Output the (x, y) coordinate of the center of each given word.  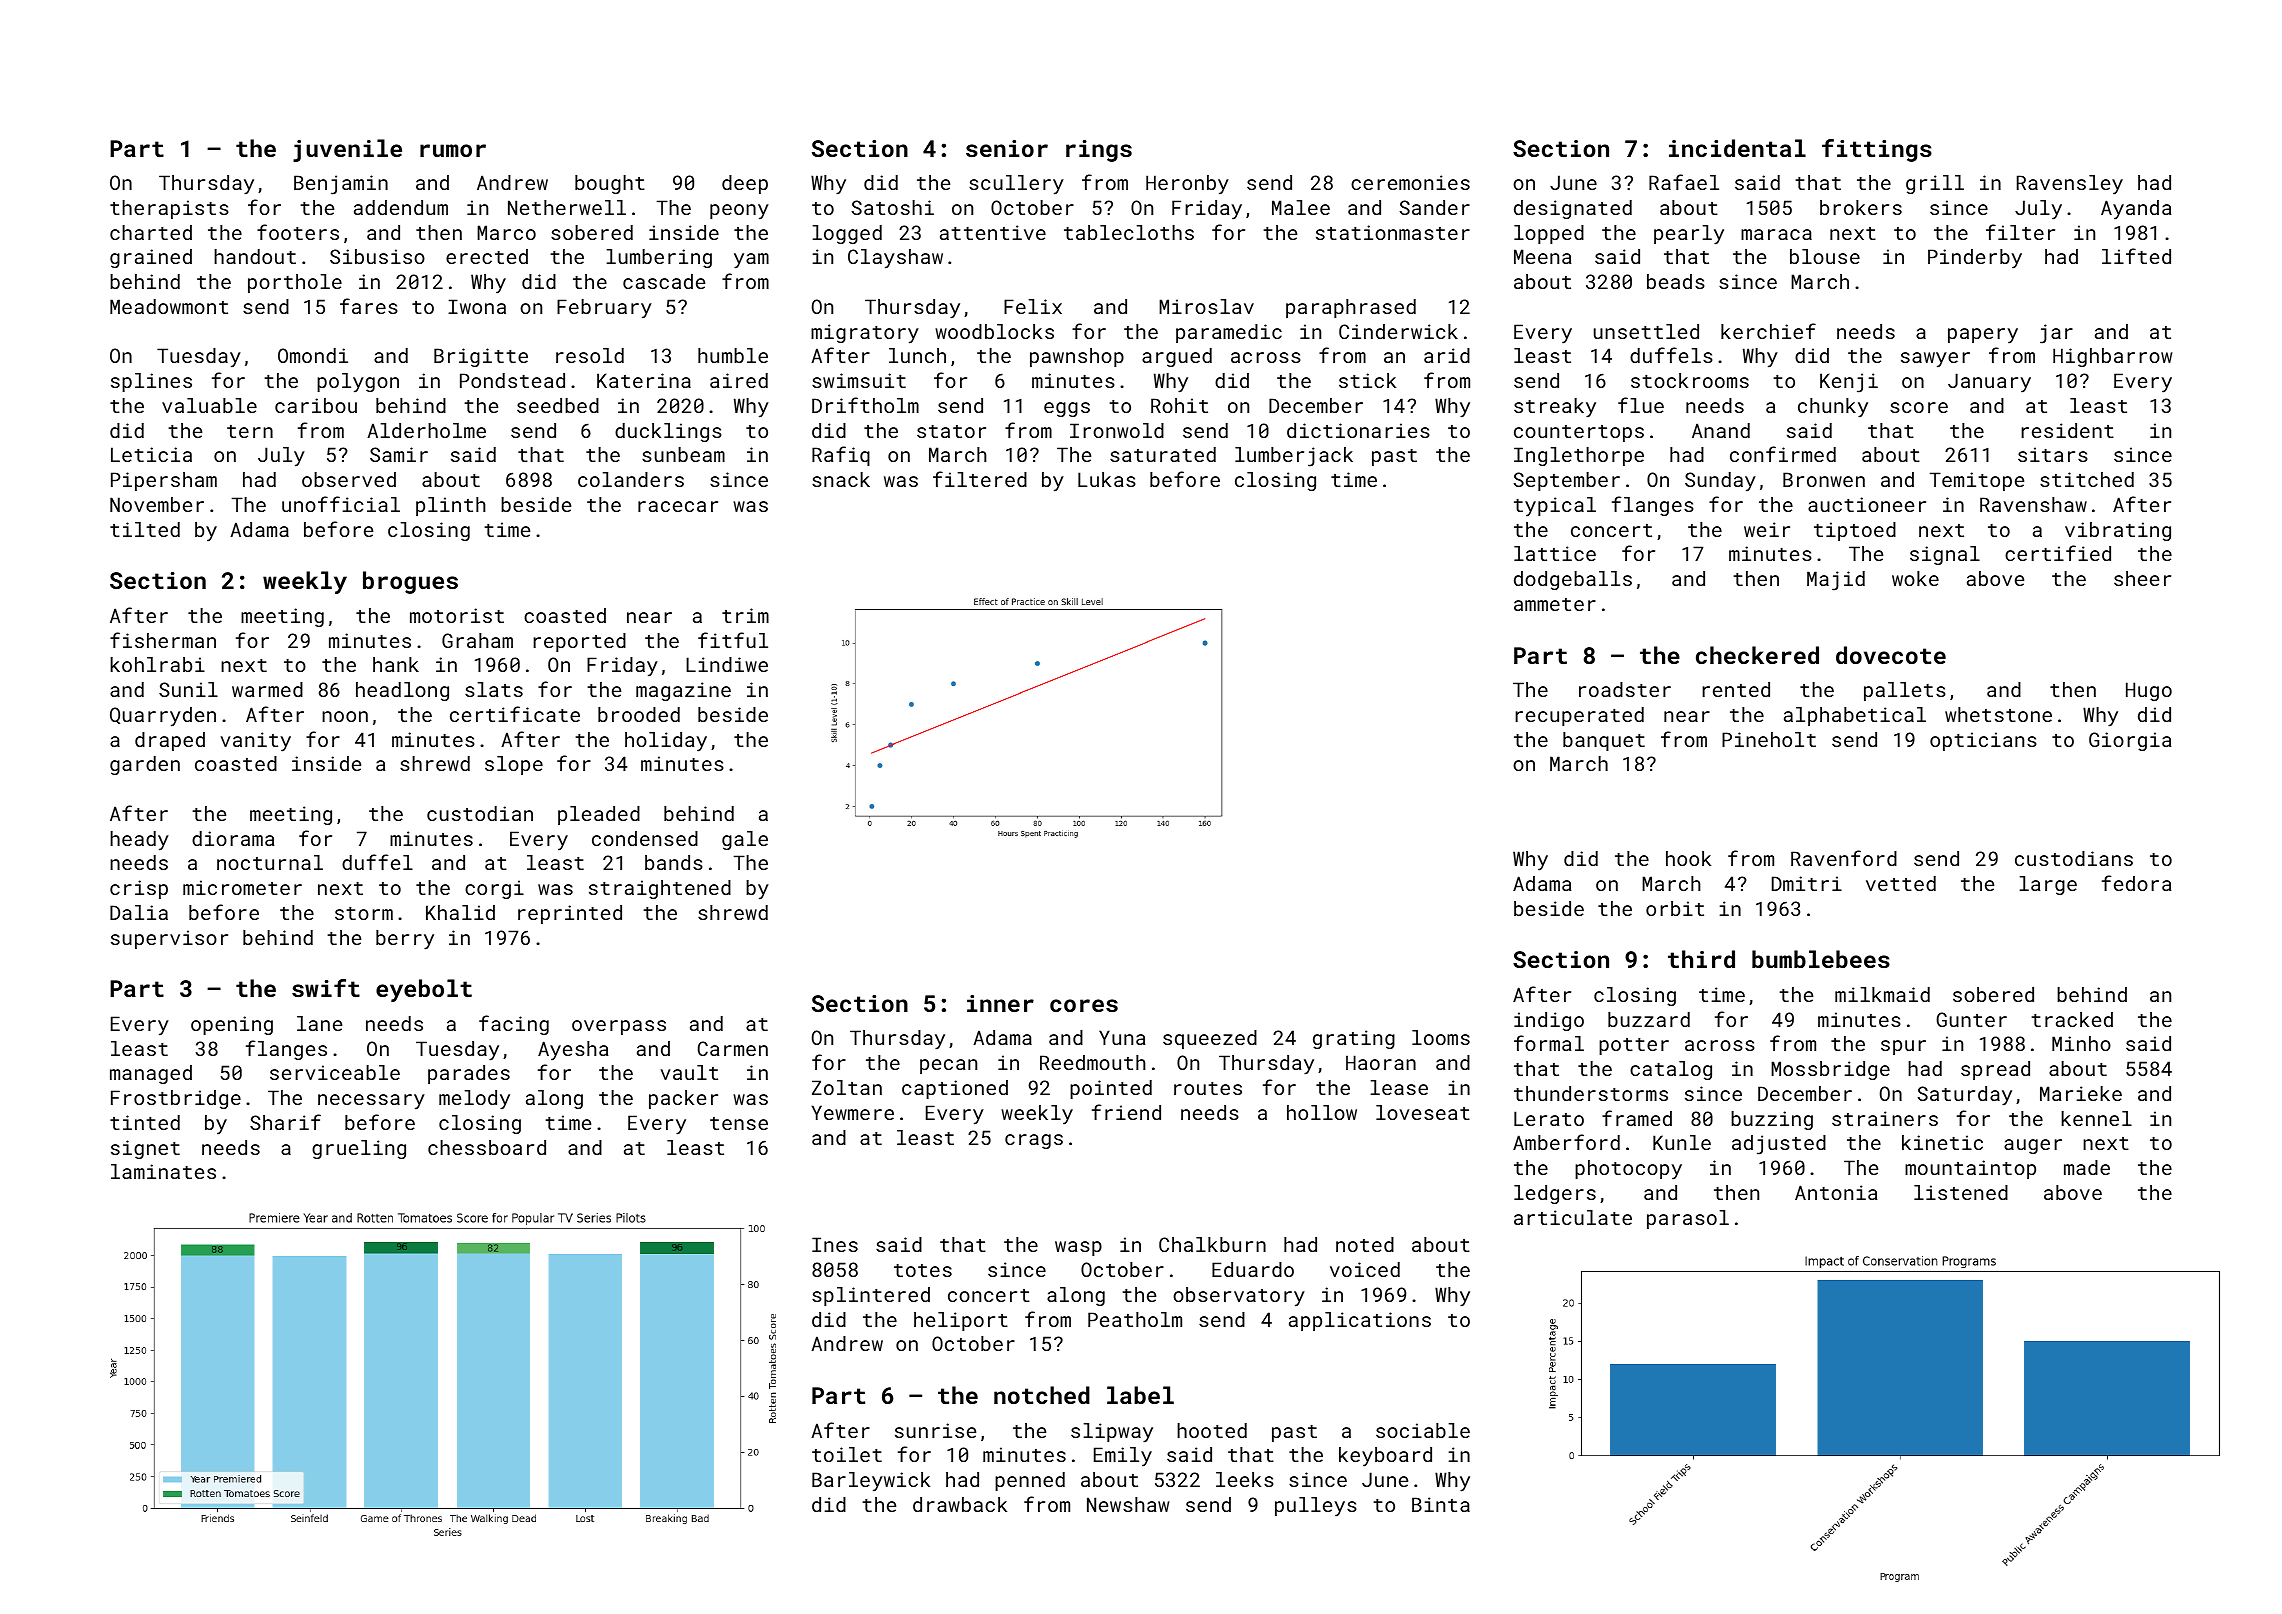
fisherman (163, 640)
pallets (1905, 691)
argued (1177, 357)
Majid (1836, 581)
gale (745, 840)
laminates (163, 1171)
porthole (295, 283)
